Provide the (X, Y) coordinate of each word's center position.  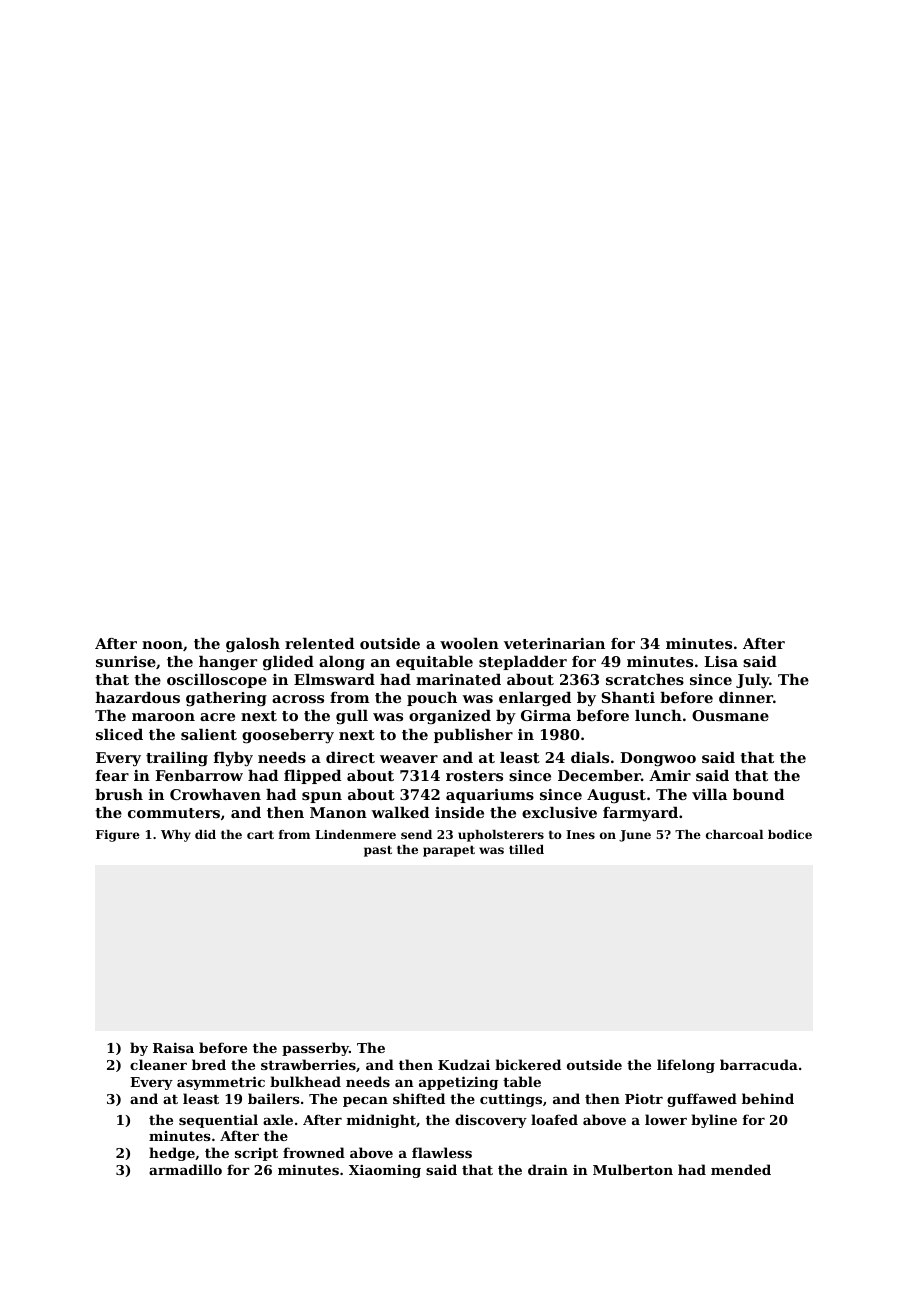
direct (350, 757)
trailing (177, 759)
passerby (315, 1049)
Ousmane (730, 715)
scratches (645, 679)
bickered (528, 1064)
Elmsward (334, 679)
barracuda (759, 1064)
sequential (218, 1121)
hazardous (138, 697)
